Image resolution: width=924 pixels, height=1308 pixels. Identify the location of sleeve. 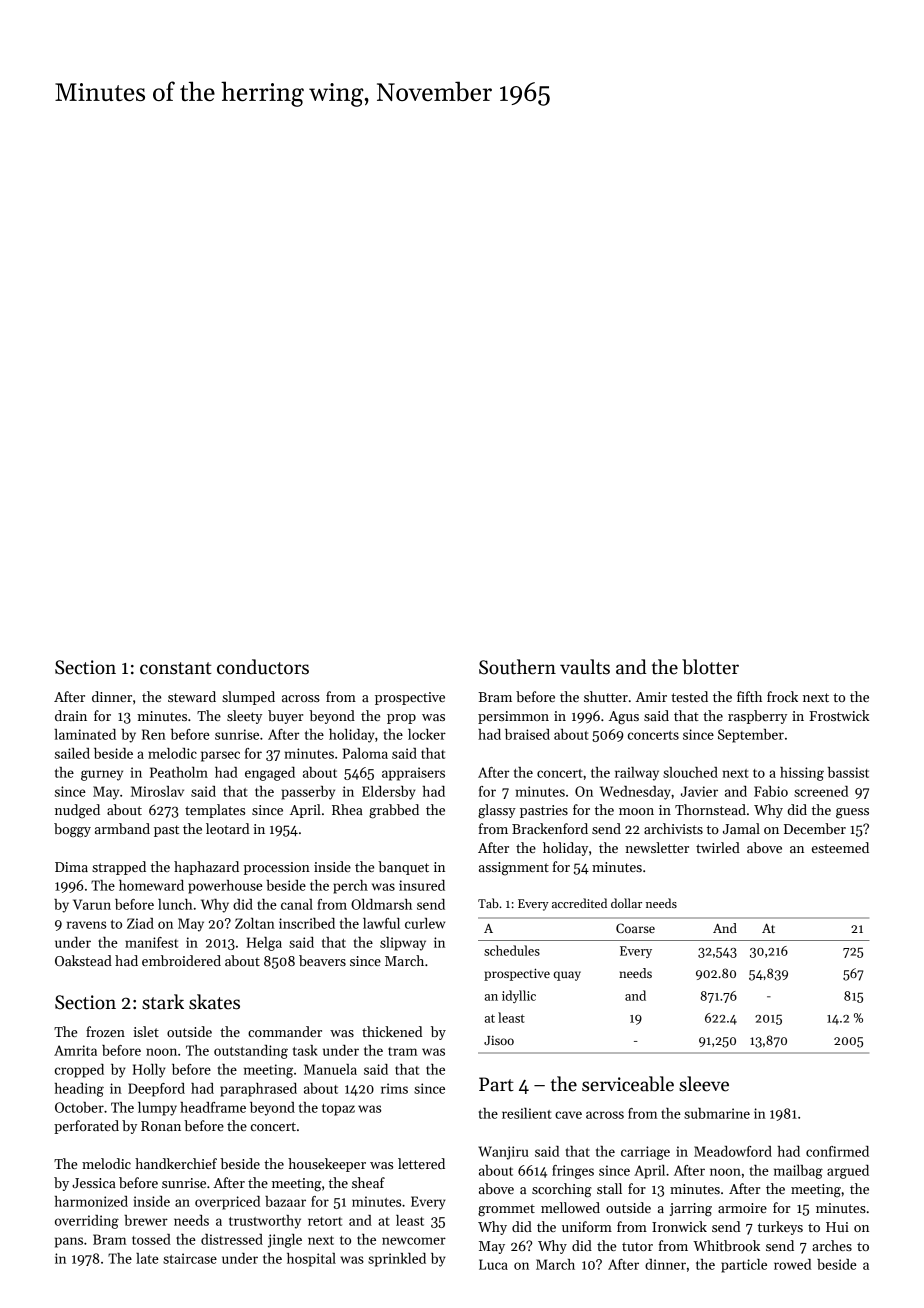
(704, 1084).
